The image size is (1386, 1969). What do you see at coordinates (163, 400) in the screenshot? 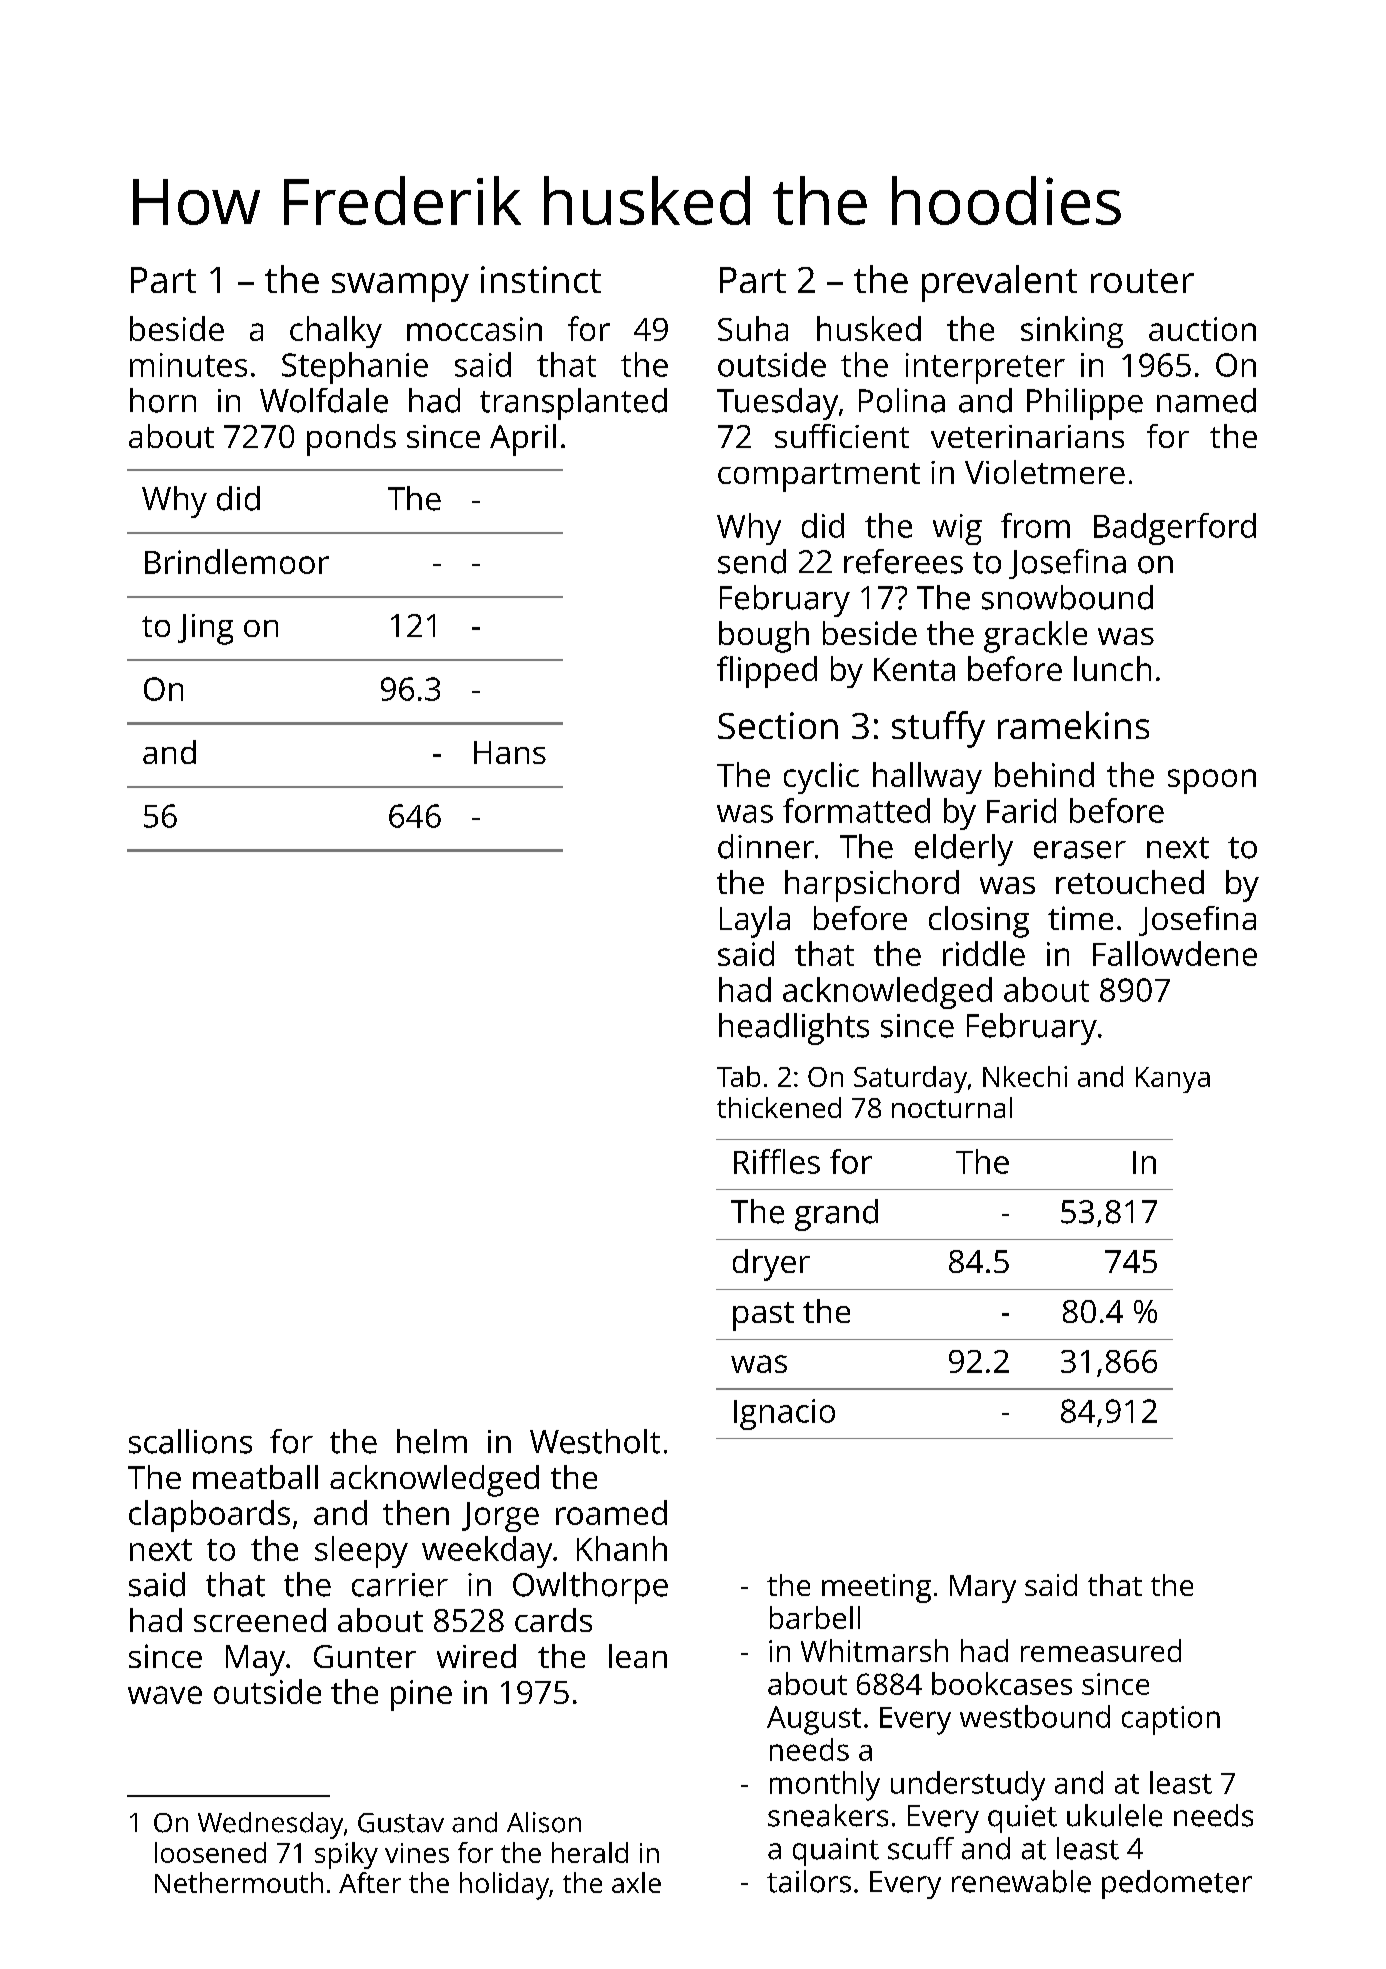
I see `horn` at bounding box center [163, 400].
